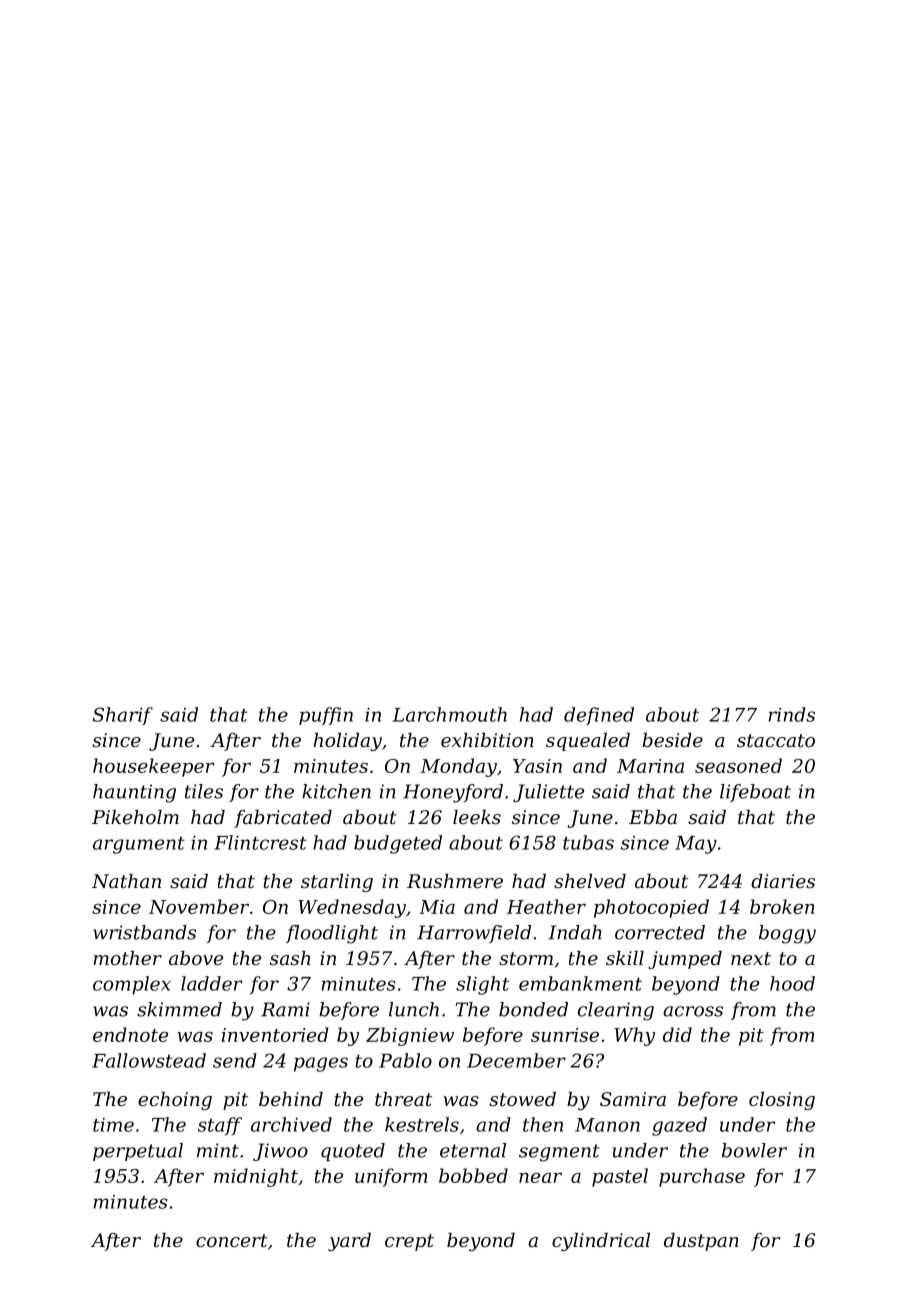  What do you see at coordinates (458, 767) in the screenshot?
I see `Monday` at bounding box center [458, 767].
